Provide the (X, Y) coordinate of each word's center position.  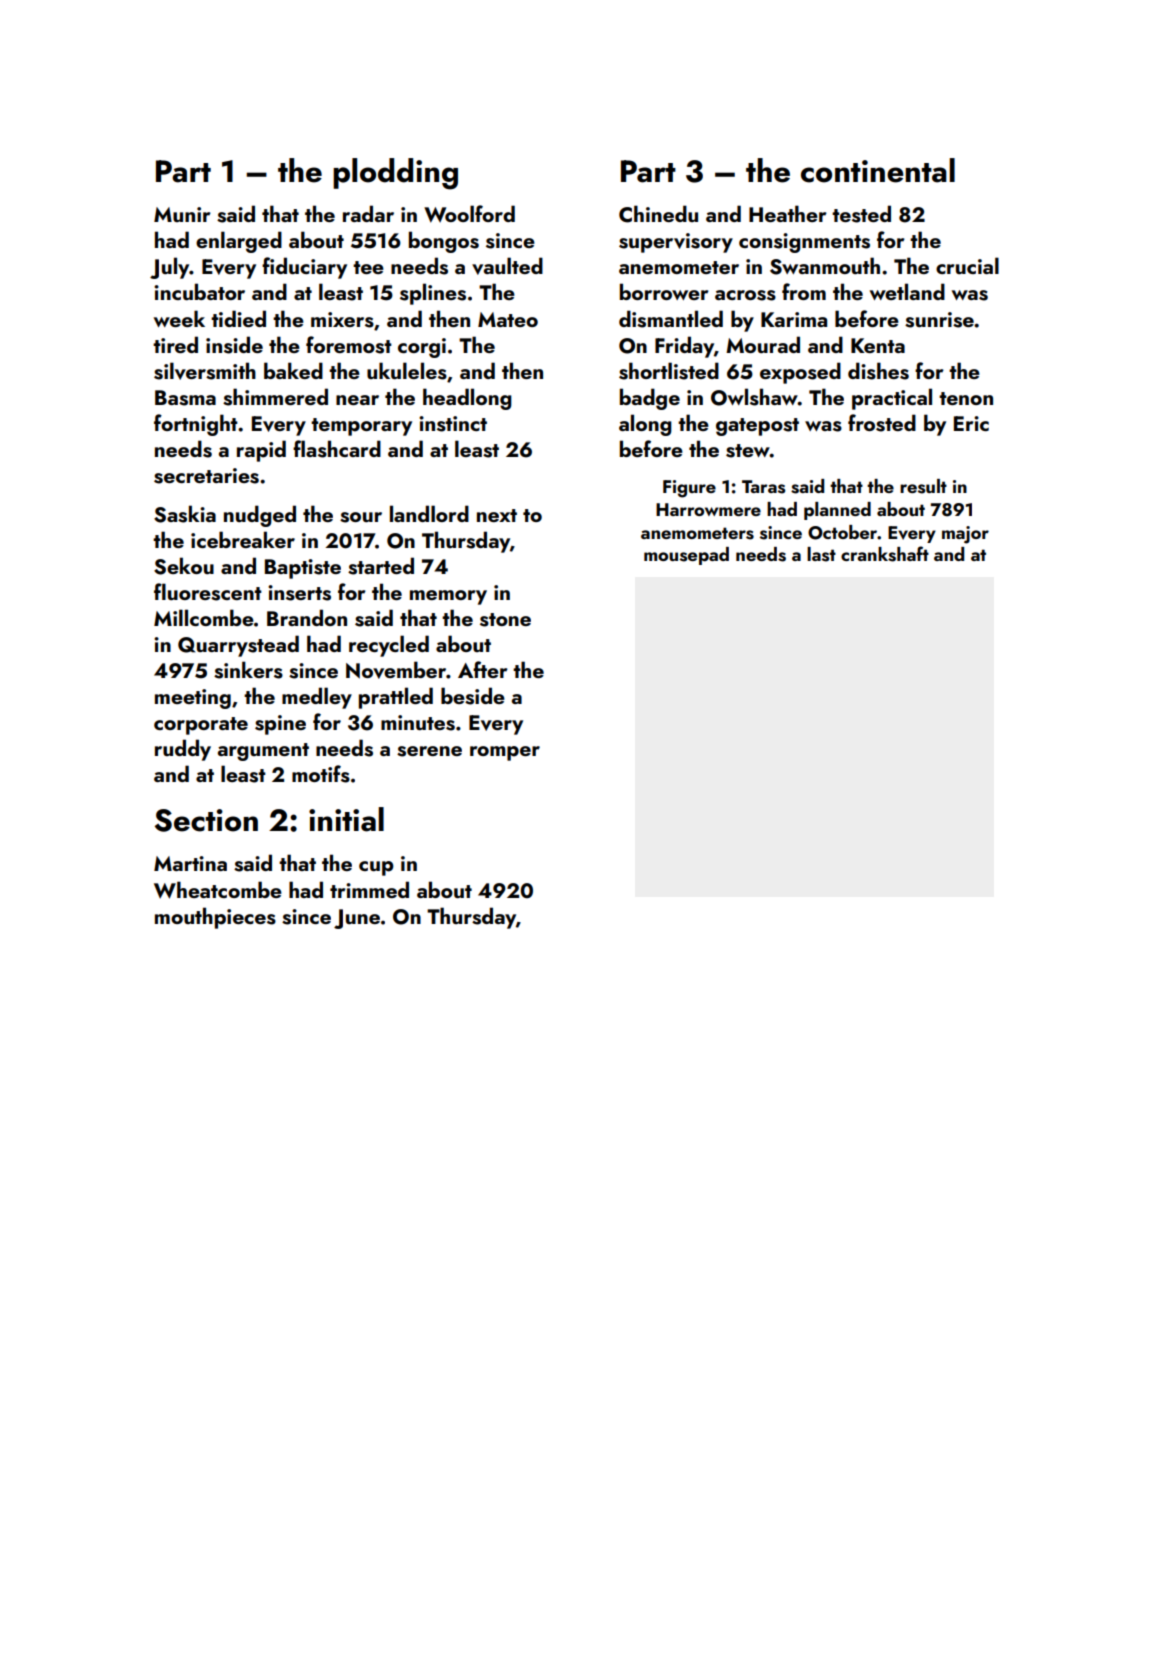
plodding (395, 174)
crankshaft (885, 554)
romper (505, 753)
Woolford (469, 214)
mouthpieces (215, 918)
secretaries (206, 476)
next (497, 515)
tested (861, 214)
